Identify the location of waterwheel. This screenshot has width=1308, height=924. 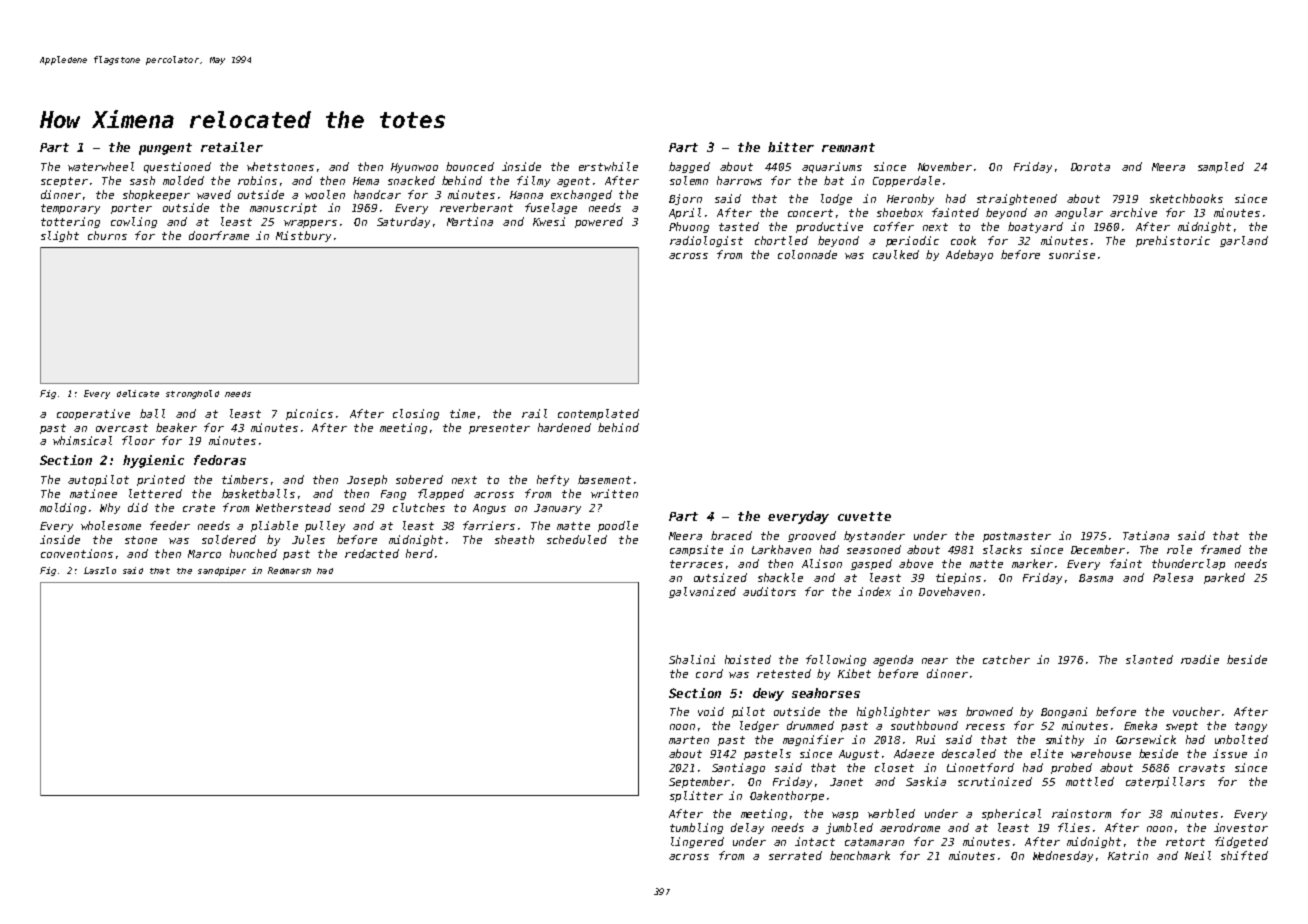
(101, 166).
